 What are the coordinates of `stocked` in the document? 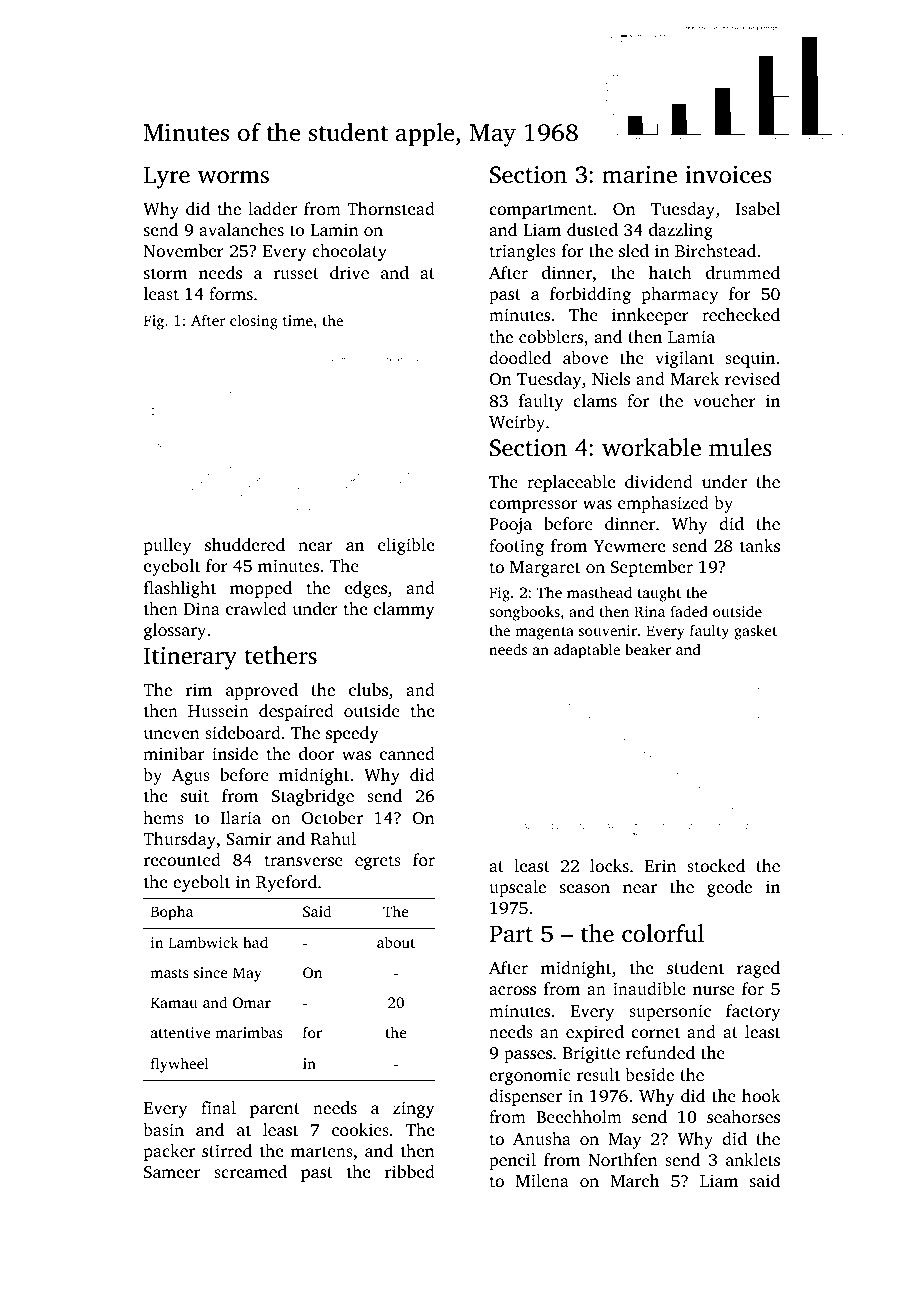 It's located at (716, 865).
